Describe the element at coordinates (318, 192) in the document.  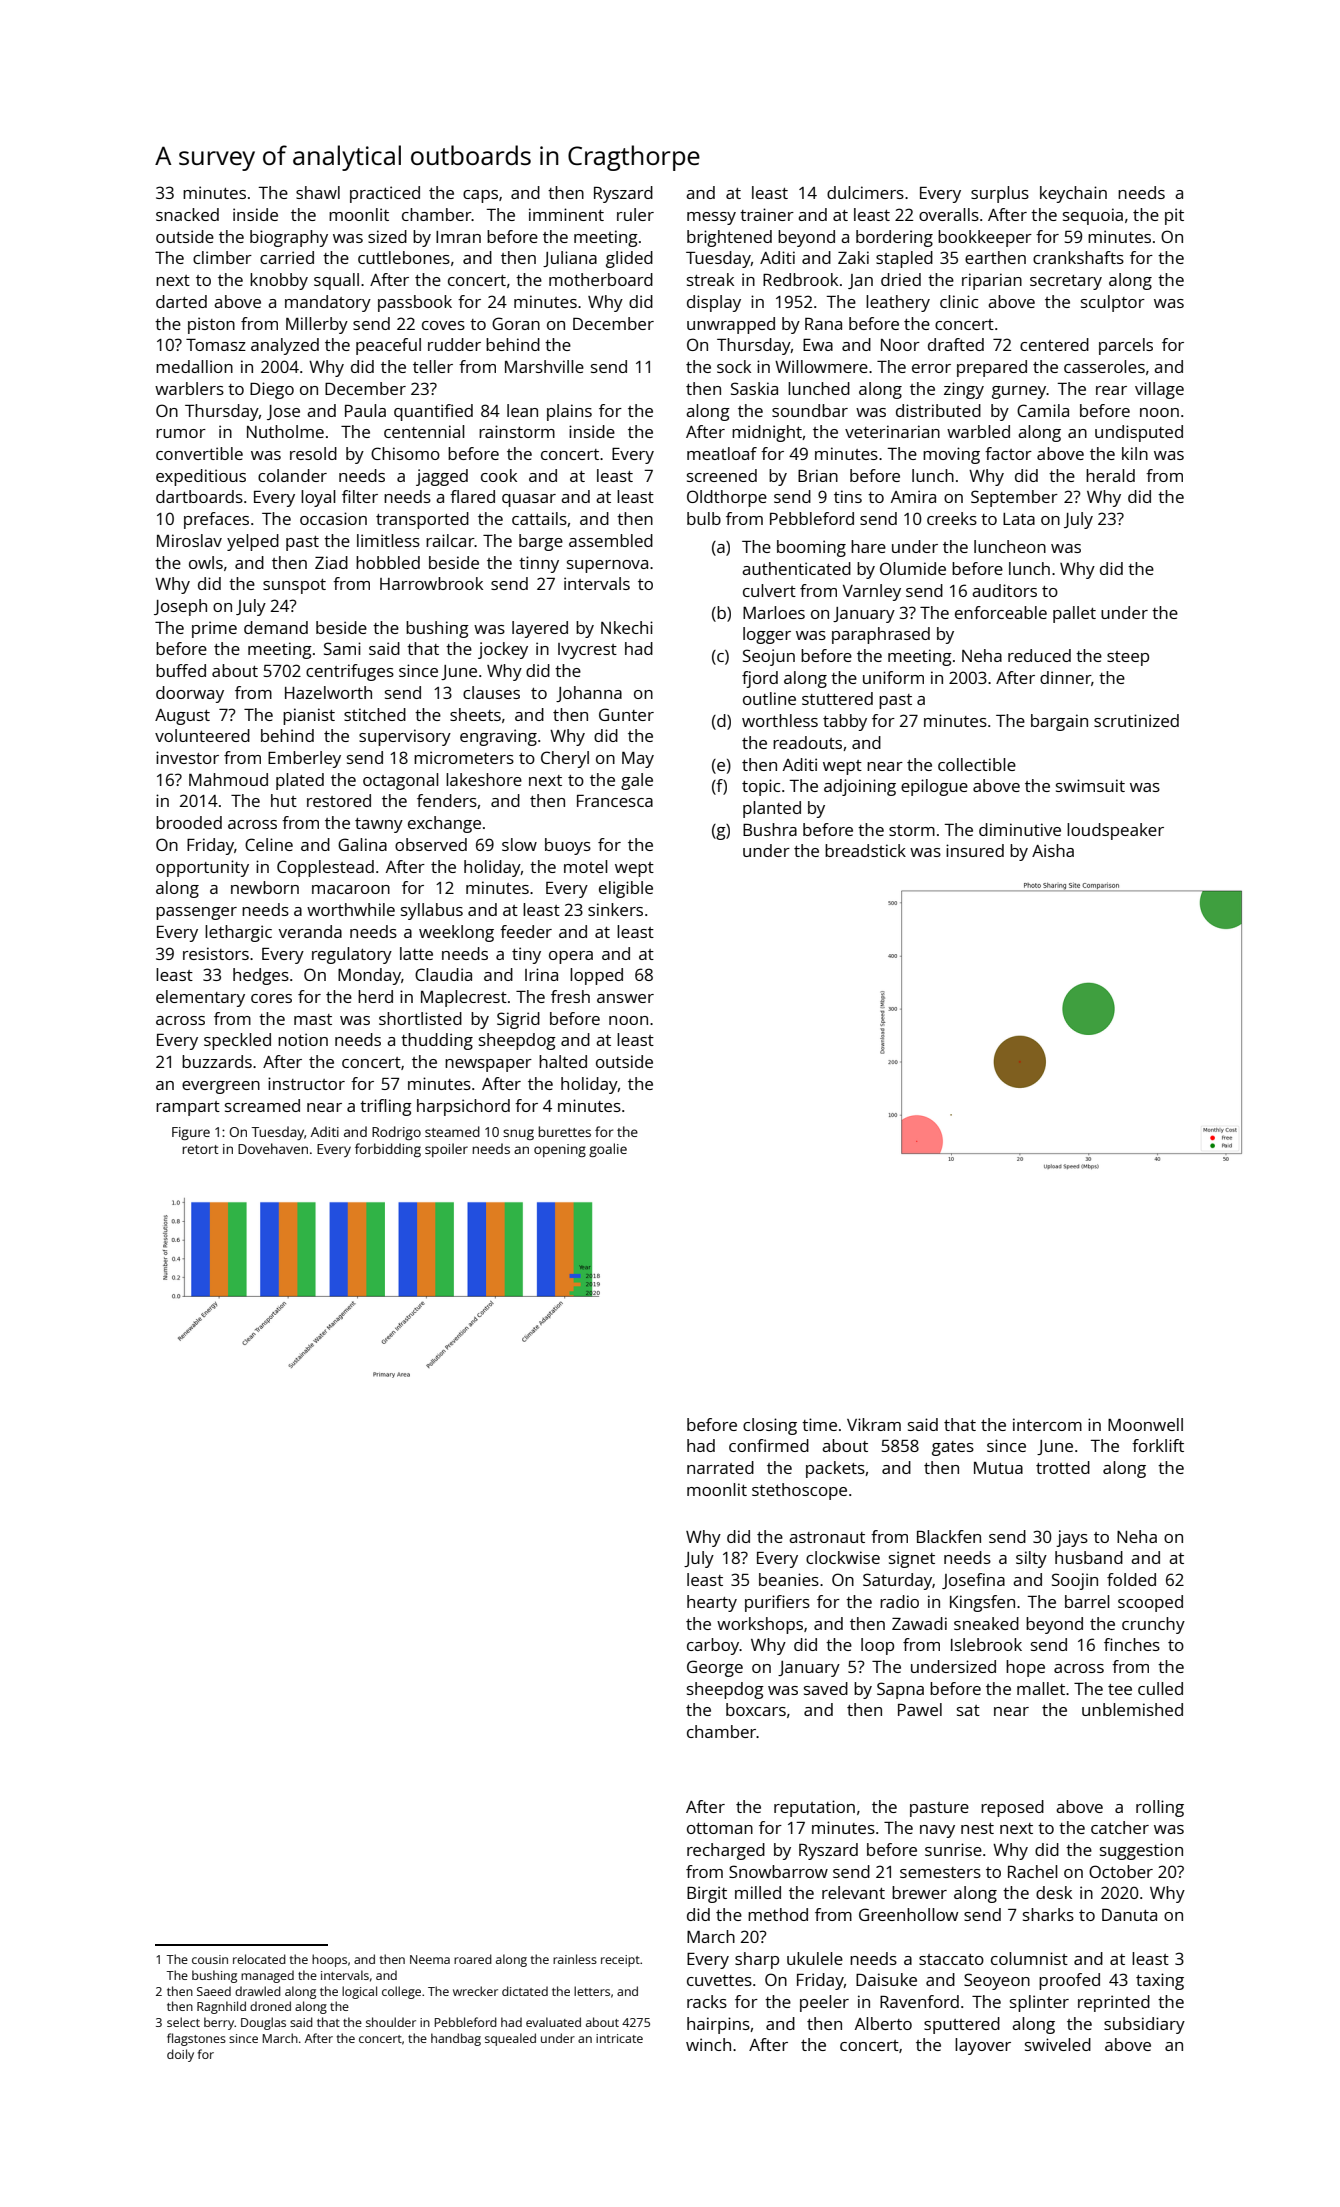
I see `shawl` at that location.
